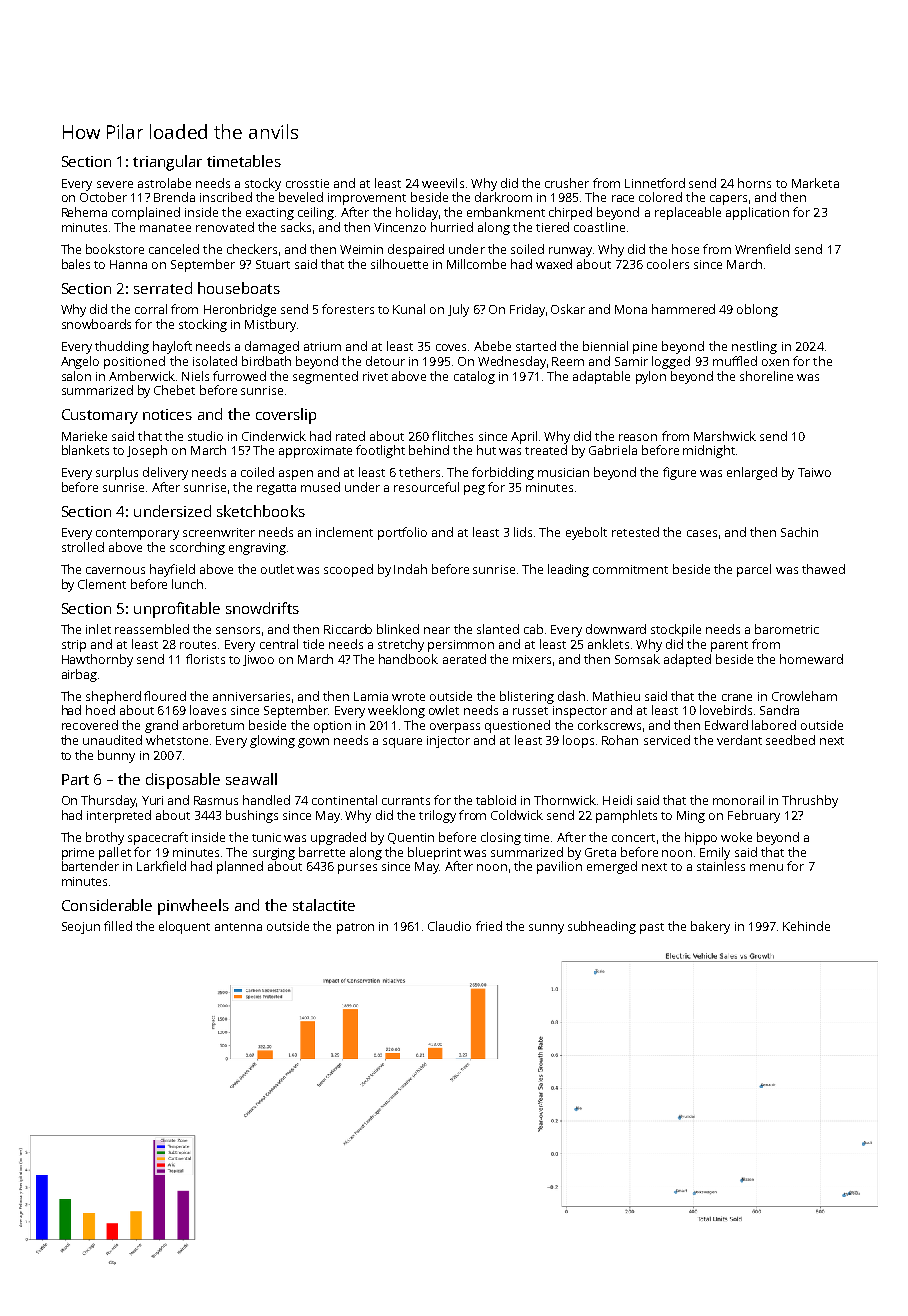 The width and height of the screenshot is (908, 1316). What do you see at coordinates (399, 264) in the screenshot?
I see `silhouette` at bounding box center [399, 264].
